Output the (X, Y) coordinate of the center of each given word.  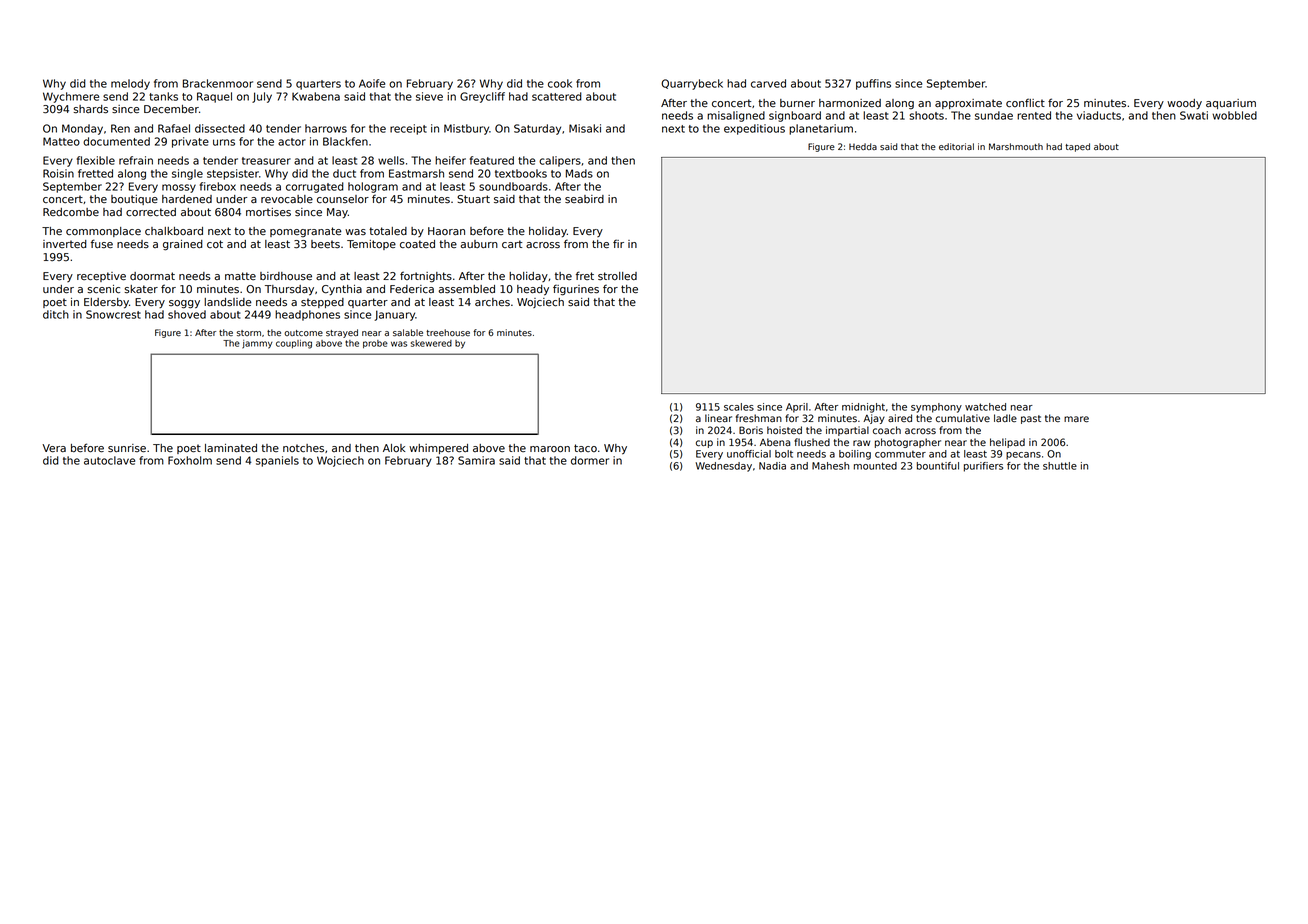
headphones (307, 315)
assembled (466, 289)
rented (1034, 115)
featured (492, 160)
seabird (584, 199)
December (171, 109)
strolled (617, 276)
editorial (956, 146)
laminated (231, 448)
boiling (855, 455)
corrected (151, 212)
